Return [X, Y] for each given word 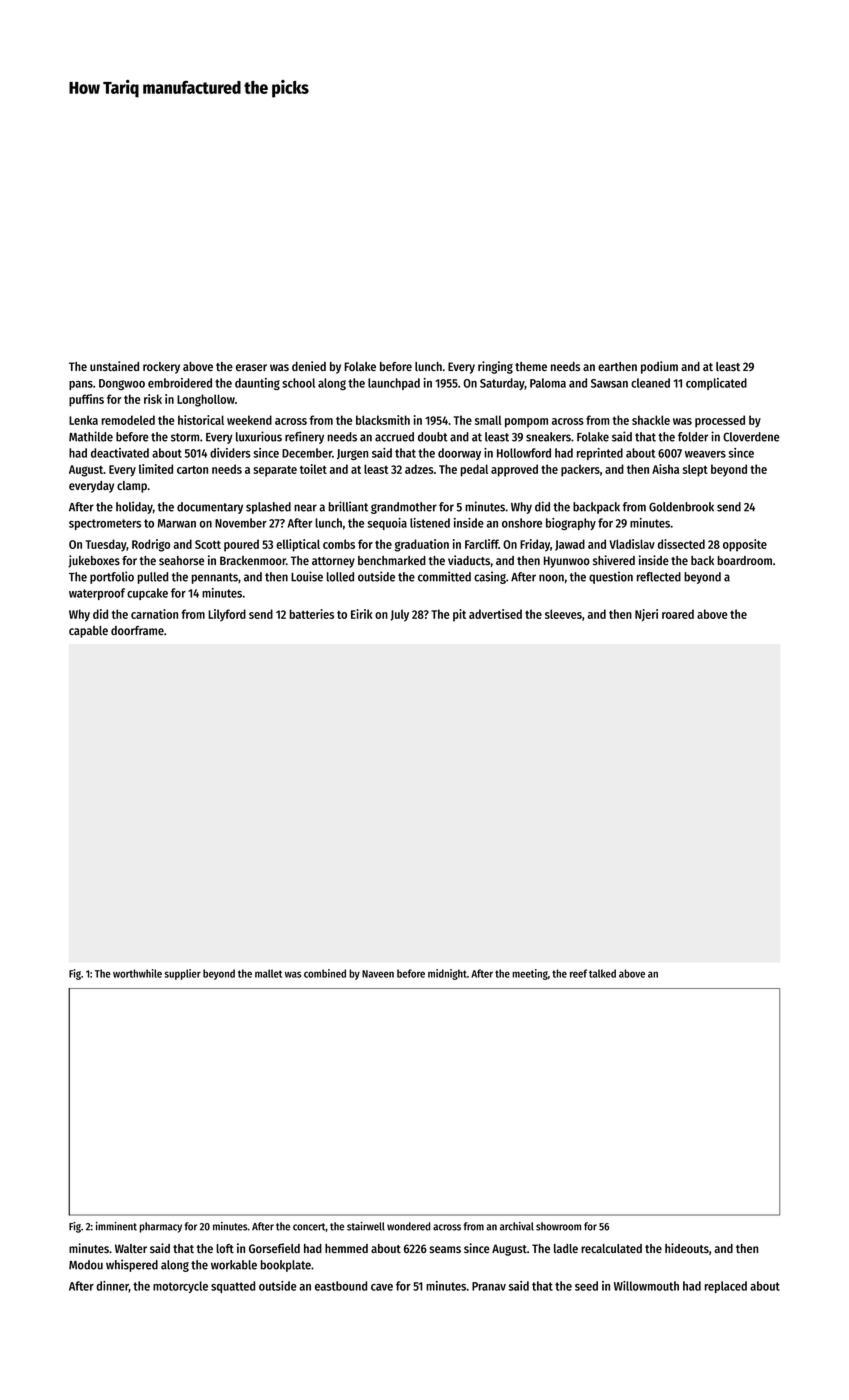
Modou [86, 1265]
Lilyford [227, 615]
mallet [268, 973]
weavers [705, 454]
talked [602, 973]
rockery [161, 368]
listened [430, 523]
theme [531, 366]
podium [659, 367]
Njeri [646, 615]
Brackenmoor [253, 560]
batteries [312, 614]
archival [517, 1226]
